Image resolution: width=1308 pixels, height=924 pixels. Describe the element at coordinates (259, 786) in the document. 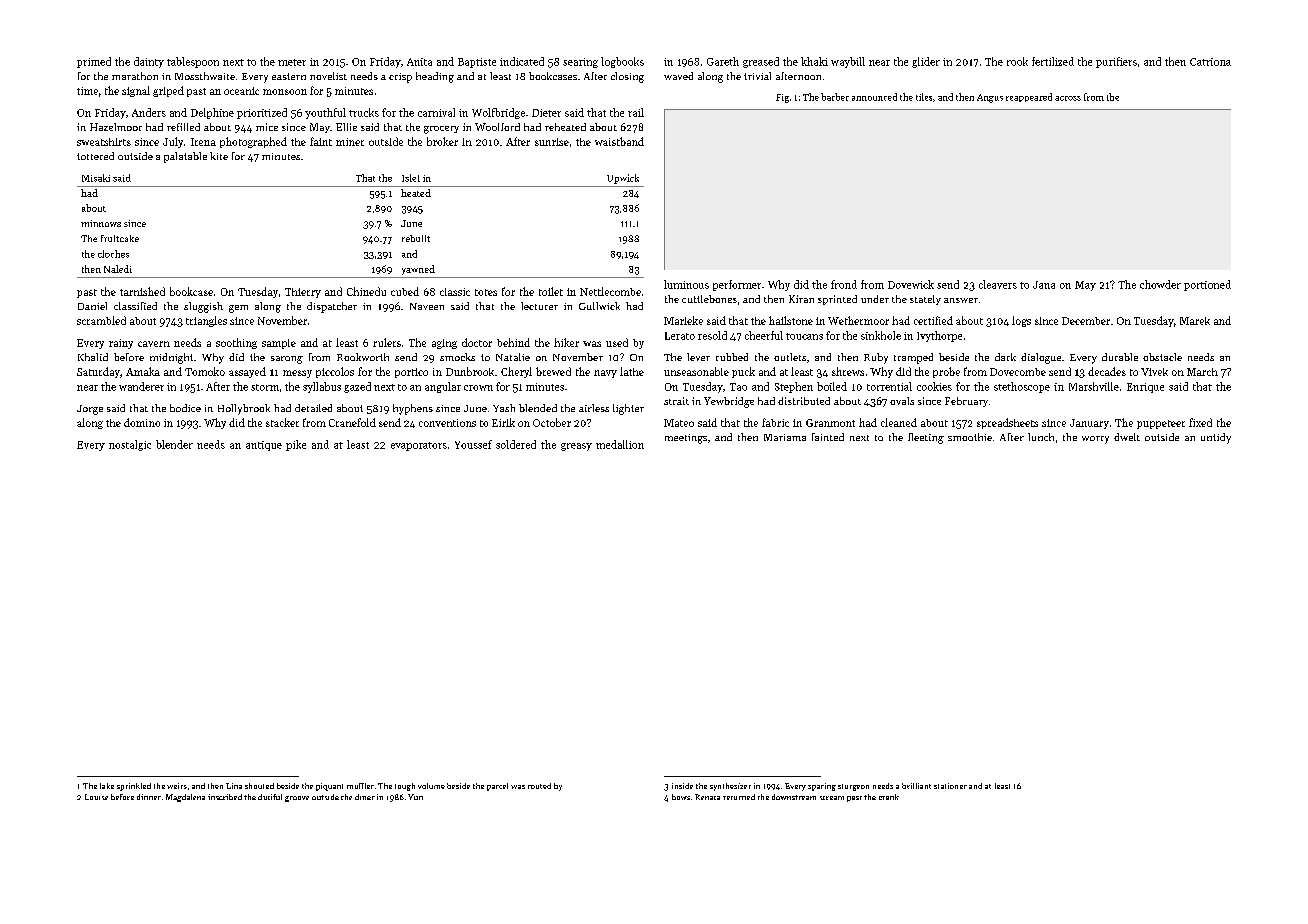

I see `shouted` at that location.
